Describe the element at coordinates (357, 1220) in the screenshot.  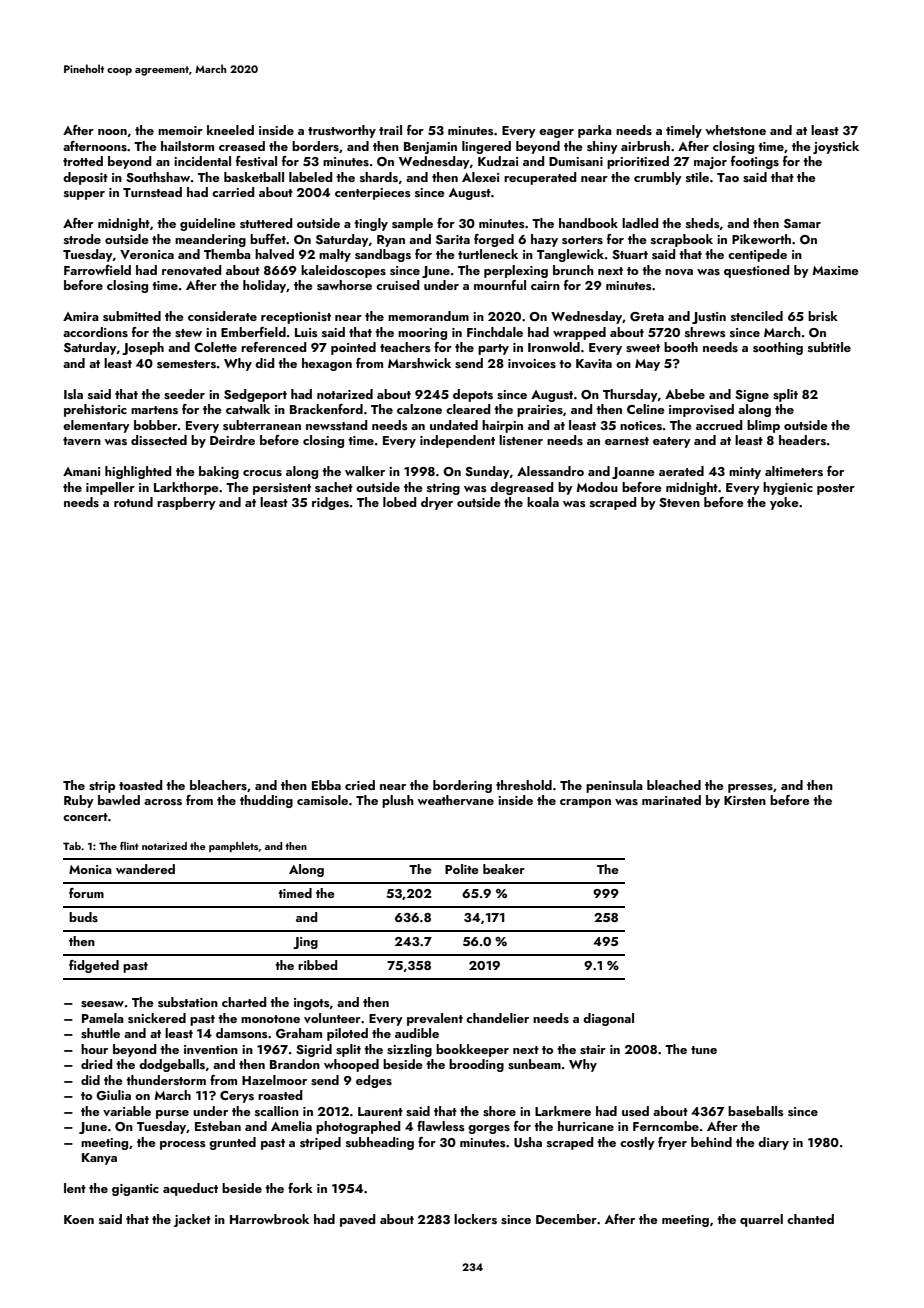
I see `paved` at that location.
